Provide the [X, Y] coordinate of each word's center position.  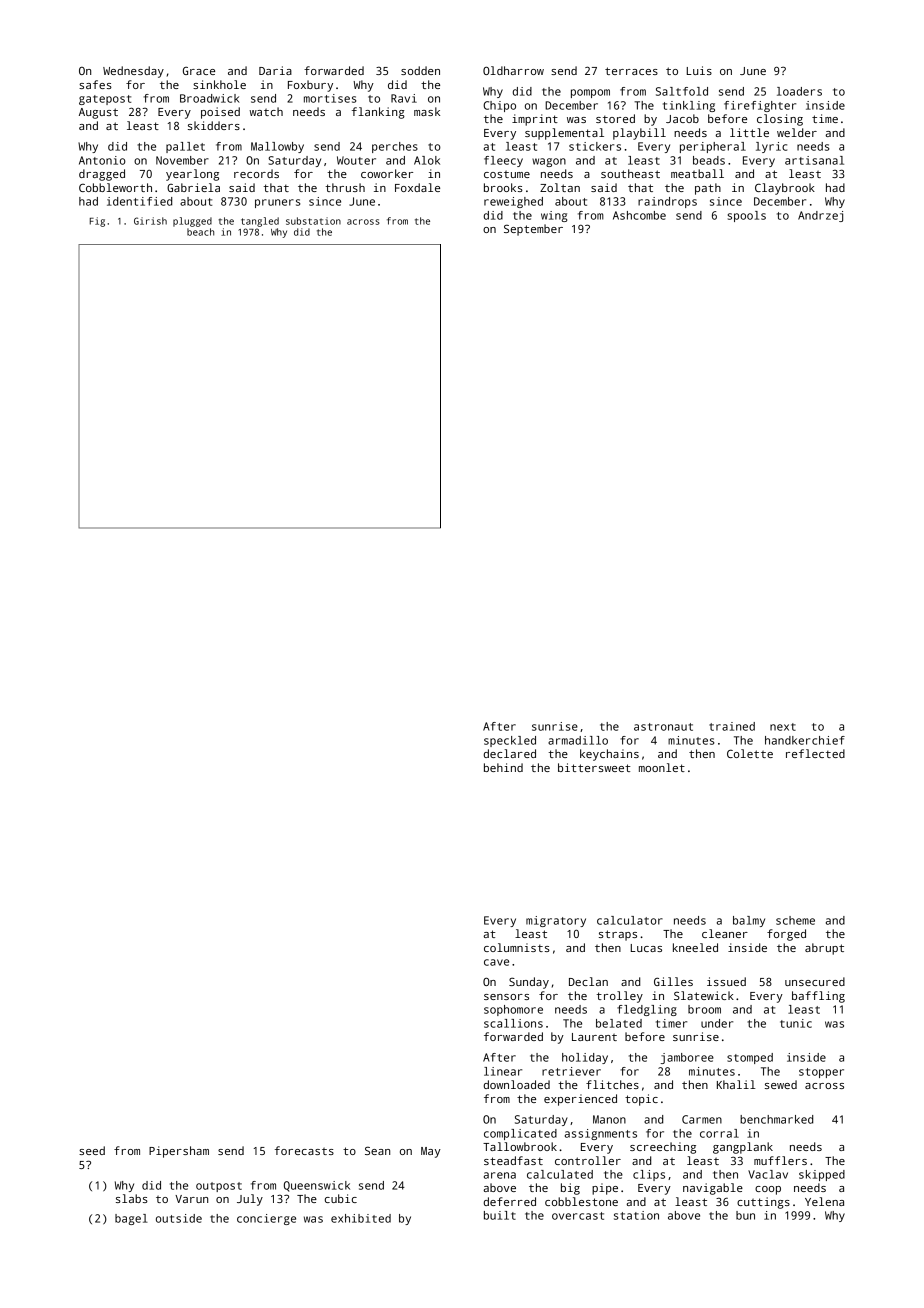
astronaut [663, 727]
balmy [749, 921]
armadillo [578, 740]
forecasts [304, 1150]
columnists [517, 947]
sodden [420, 70]
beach [200, 232]
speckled [510, 741]
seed [92, 1150]
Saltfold [682, 91]
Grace [199, 70]
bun [745, 1215]
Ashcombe [639, 215]
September [533, 230]
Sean [377, 1150]
